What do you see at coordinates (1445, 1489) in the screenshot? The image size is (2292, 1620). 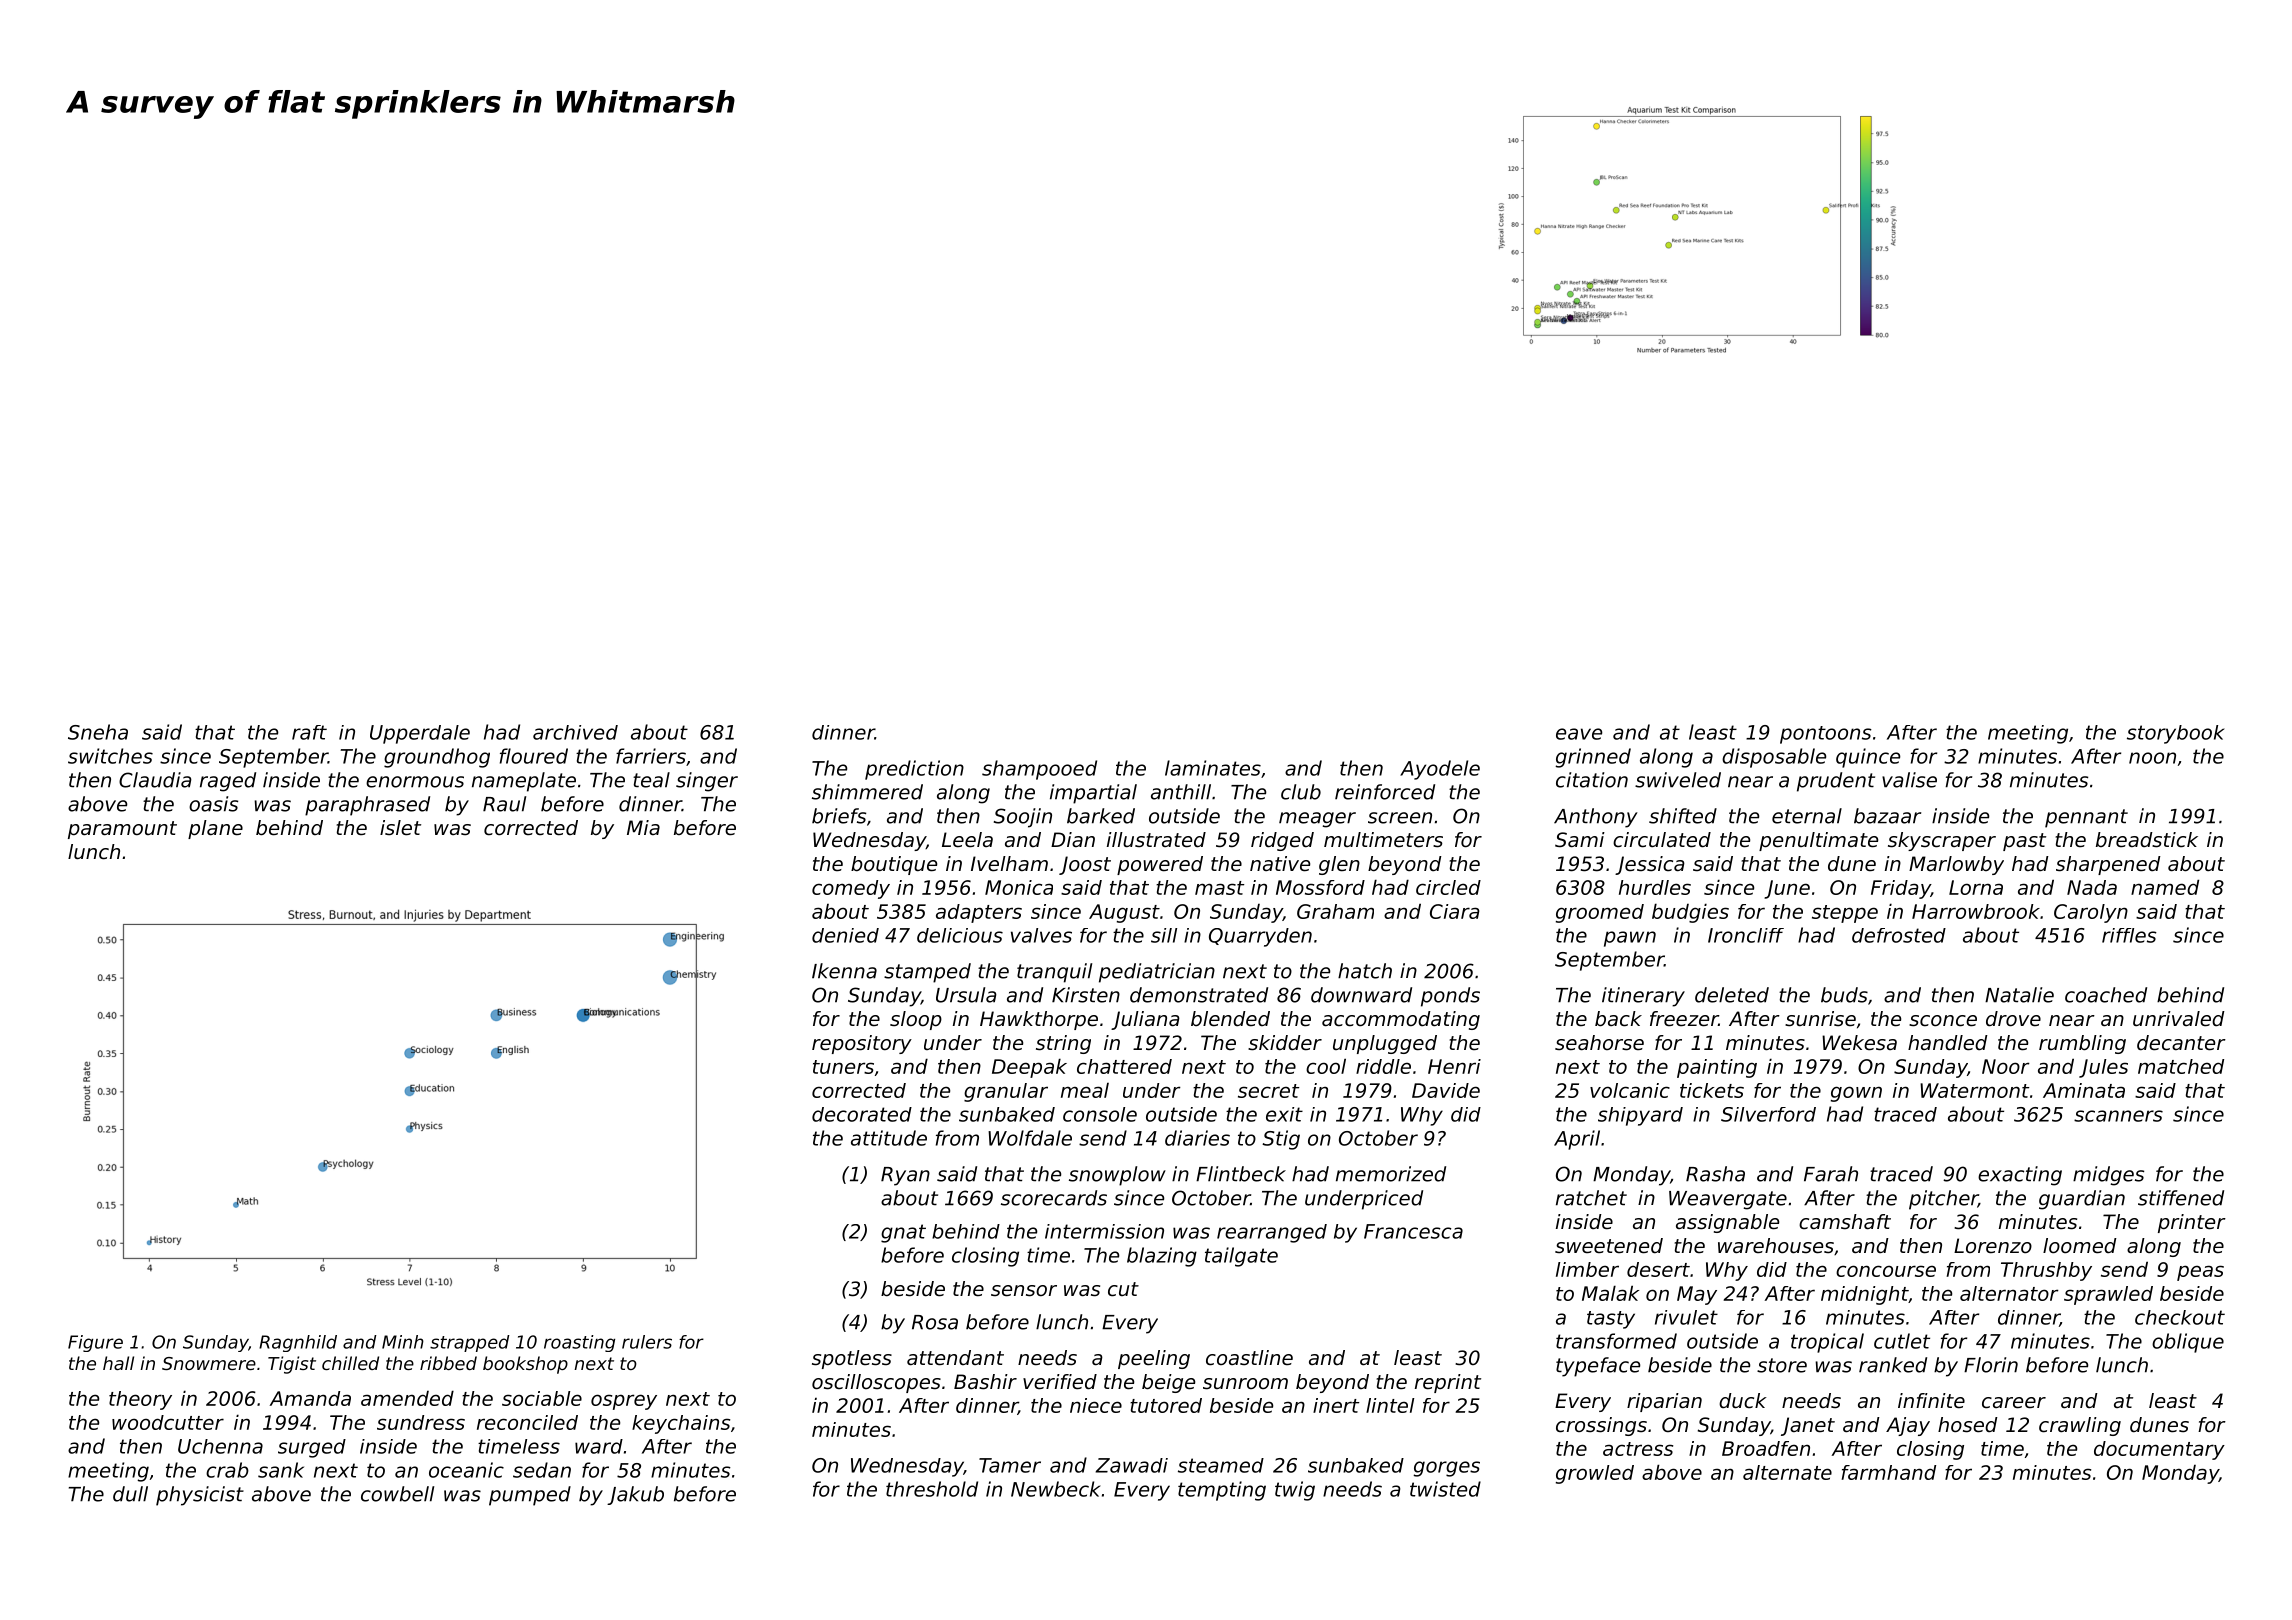 I see `twisted` at bounding box center [1445, 1489].
